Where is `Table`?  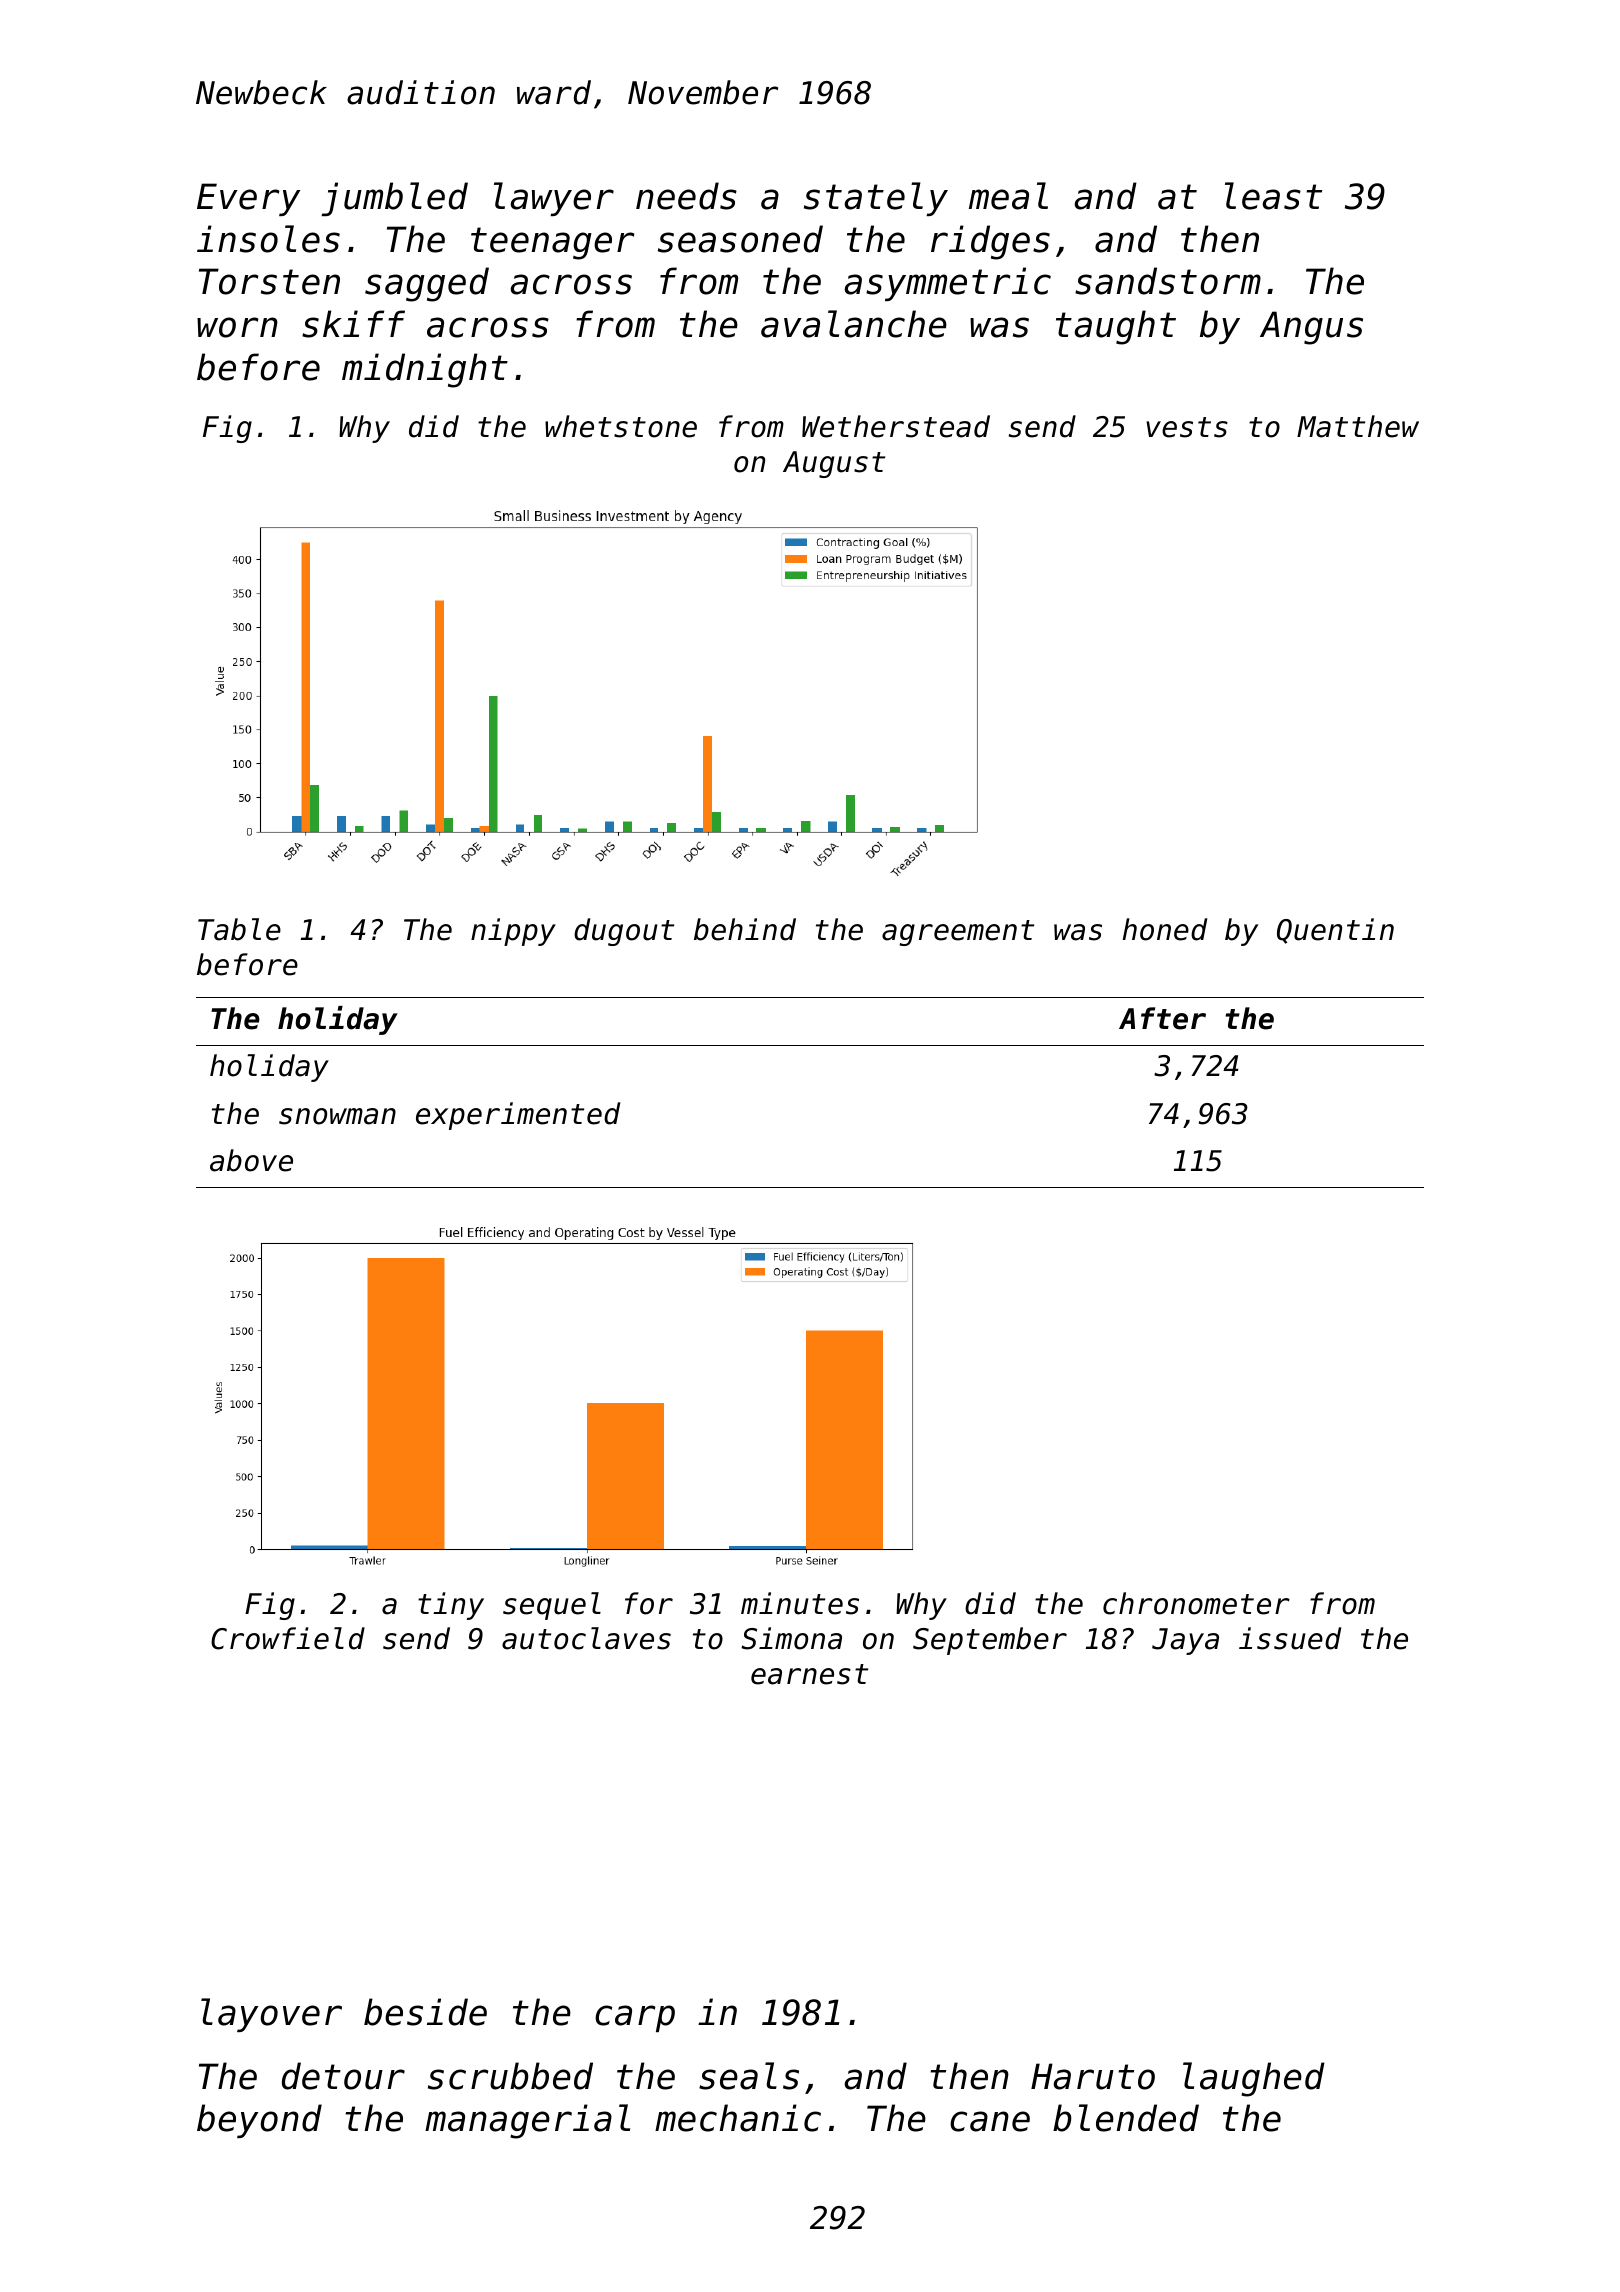
Table is located at coordinates (239, 929).
